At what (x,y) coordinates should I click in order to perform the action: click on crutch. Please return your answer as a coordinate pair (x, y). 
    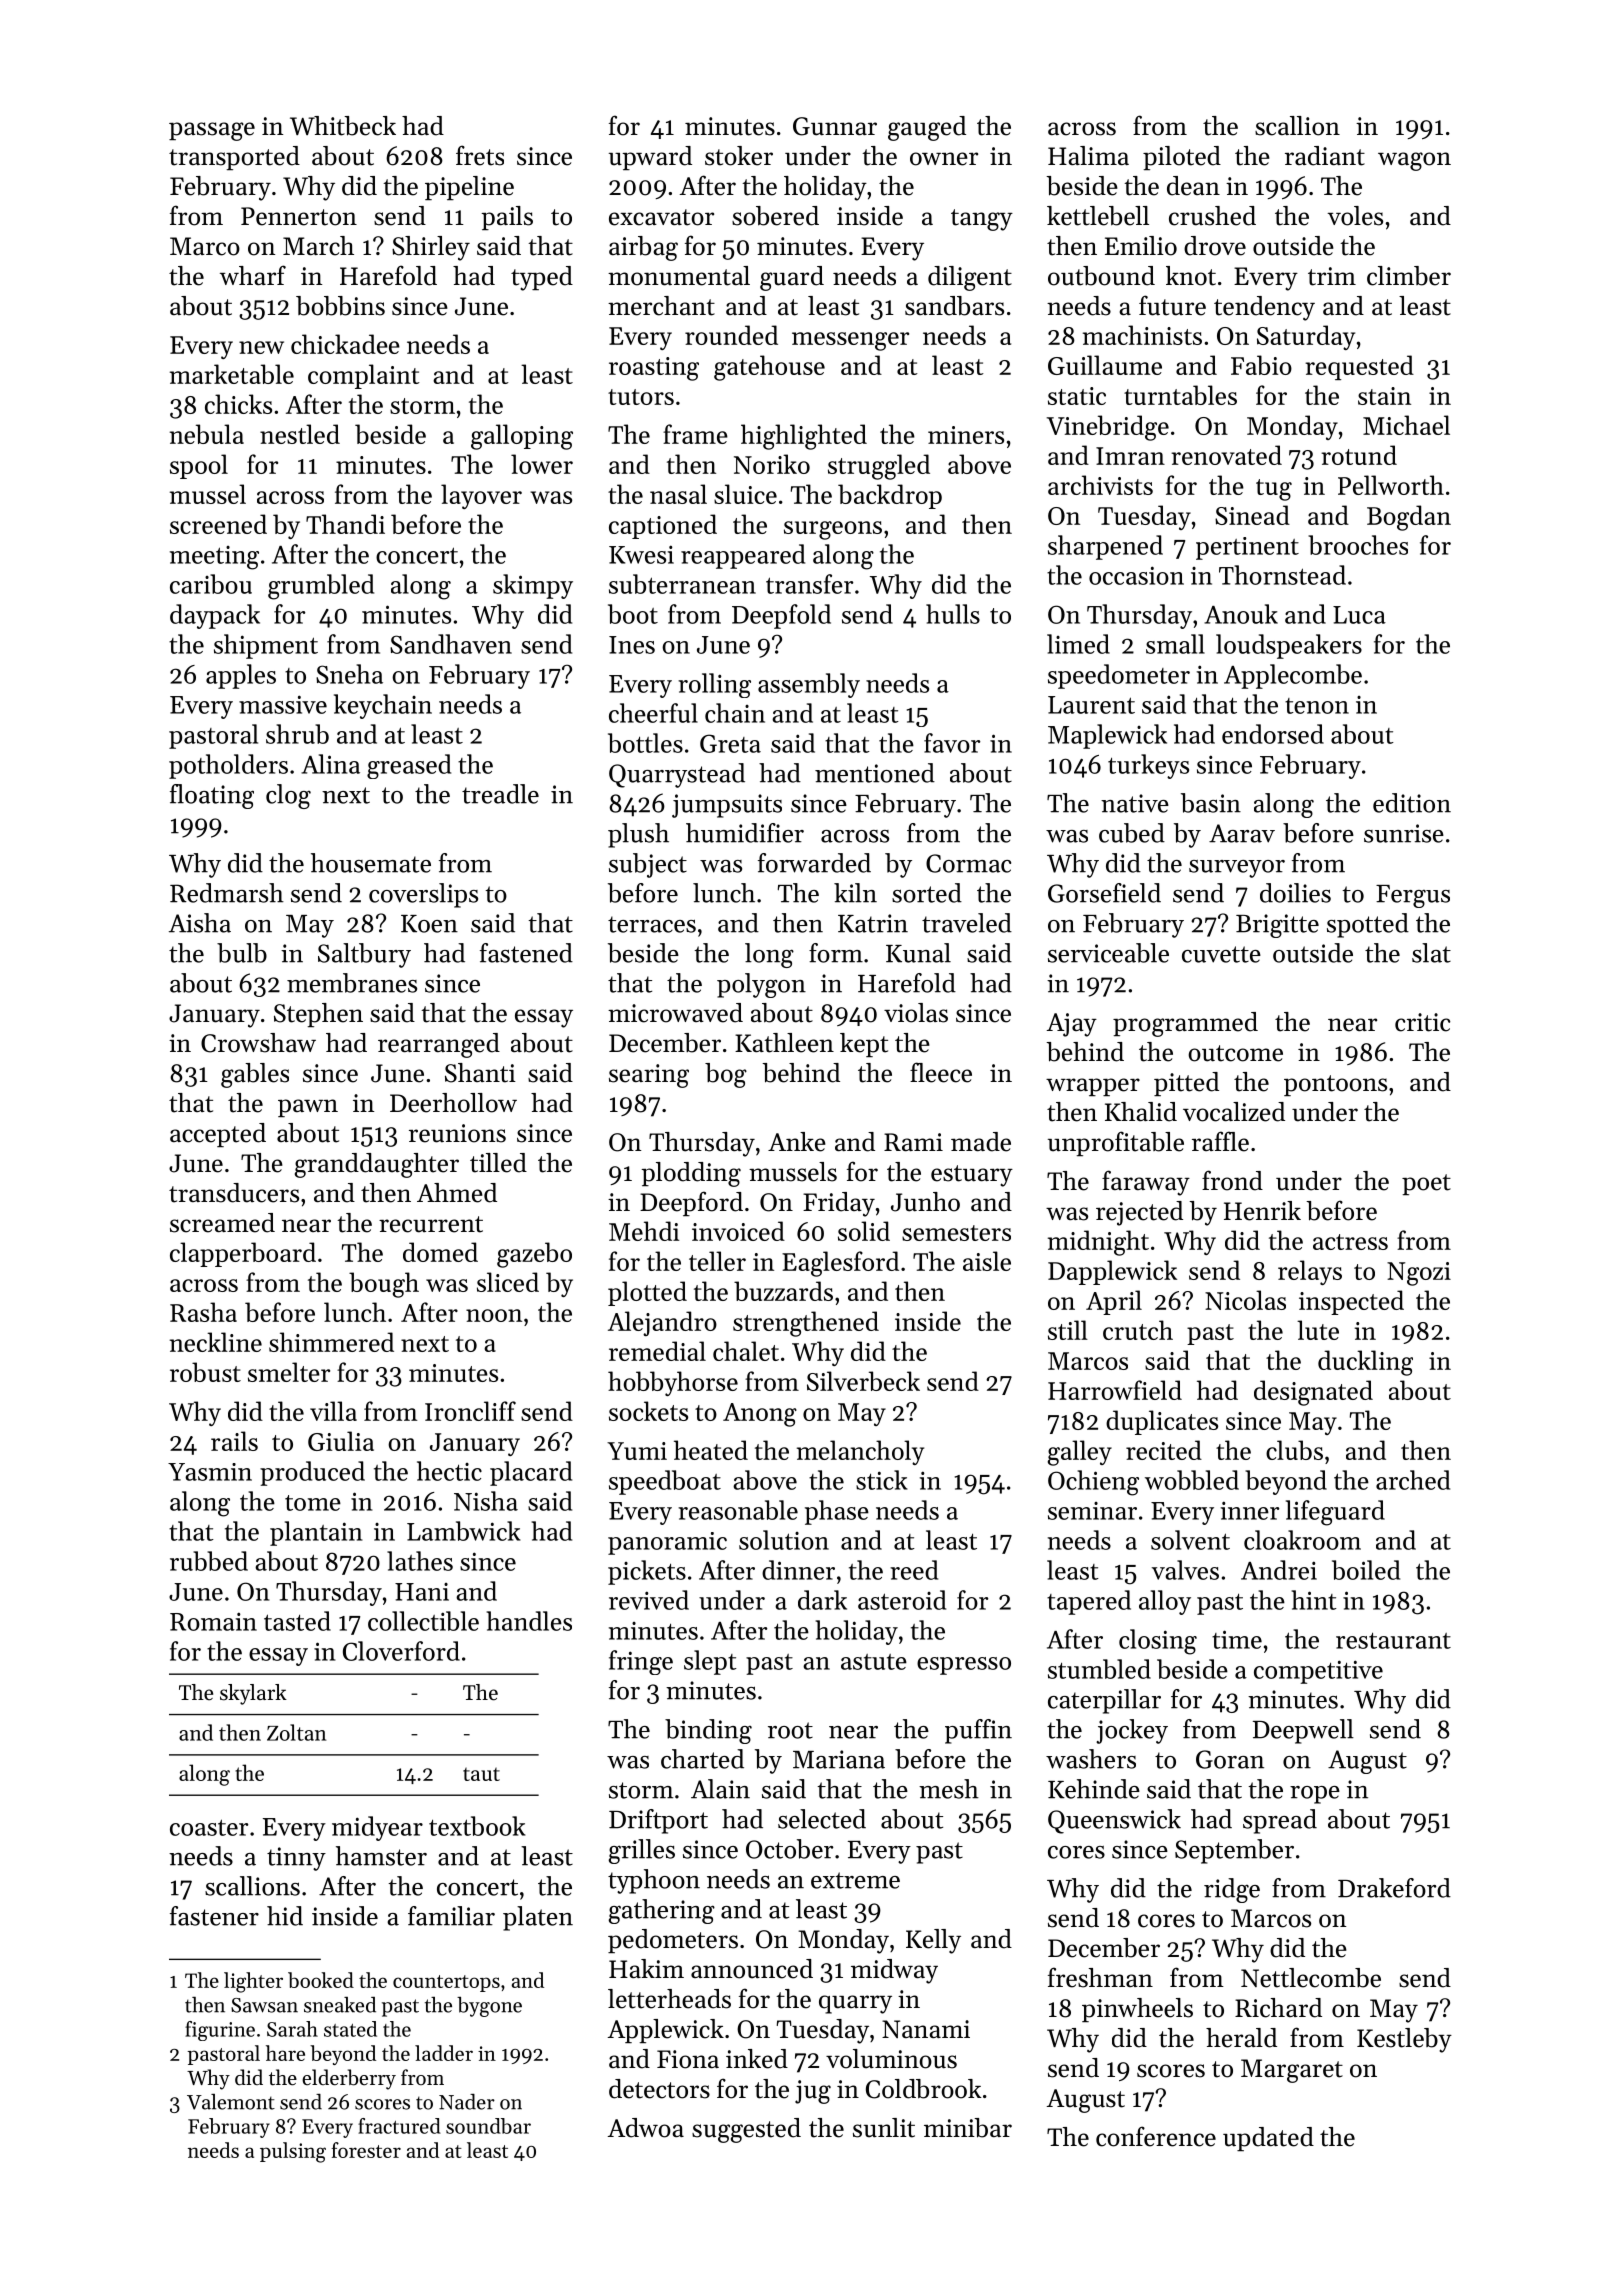
    Looking at the image, I should click on (1138, 1330).
